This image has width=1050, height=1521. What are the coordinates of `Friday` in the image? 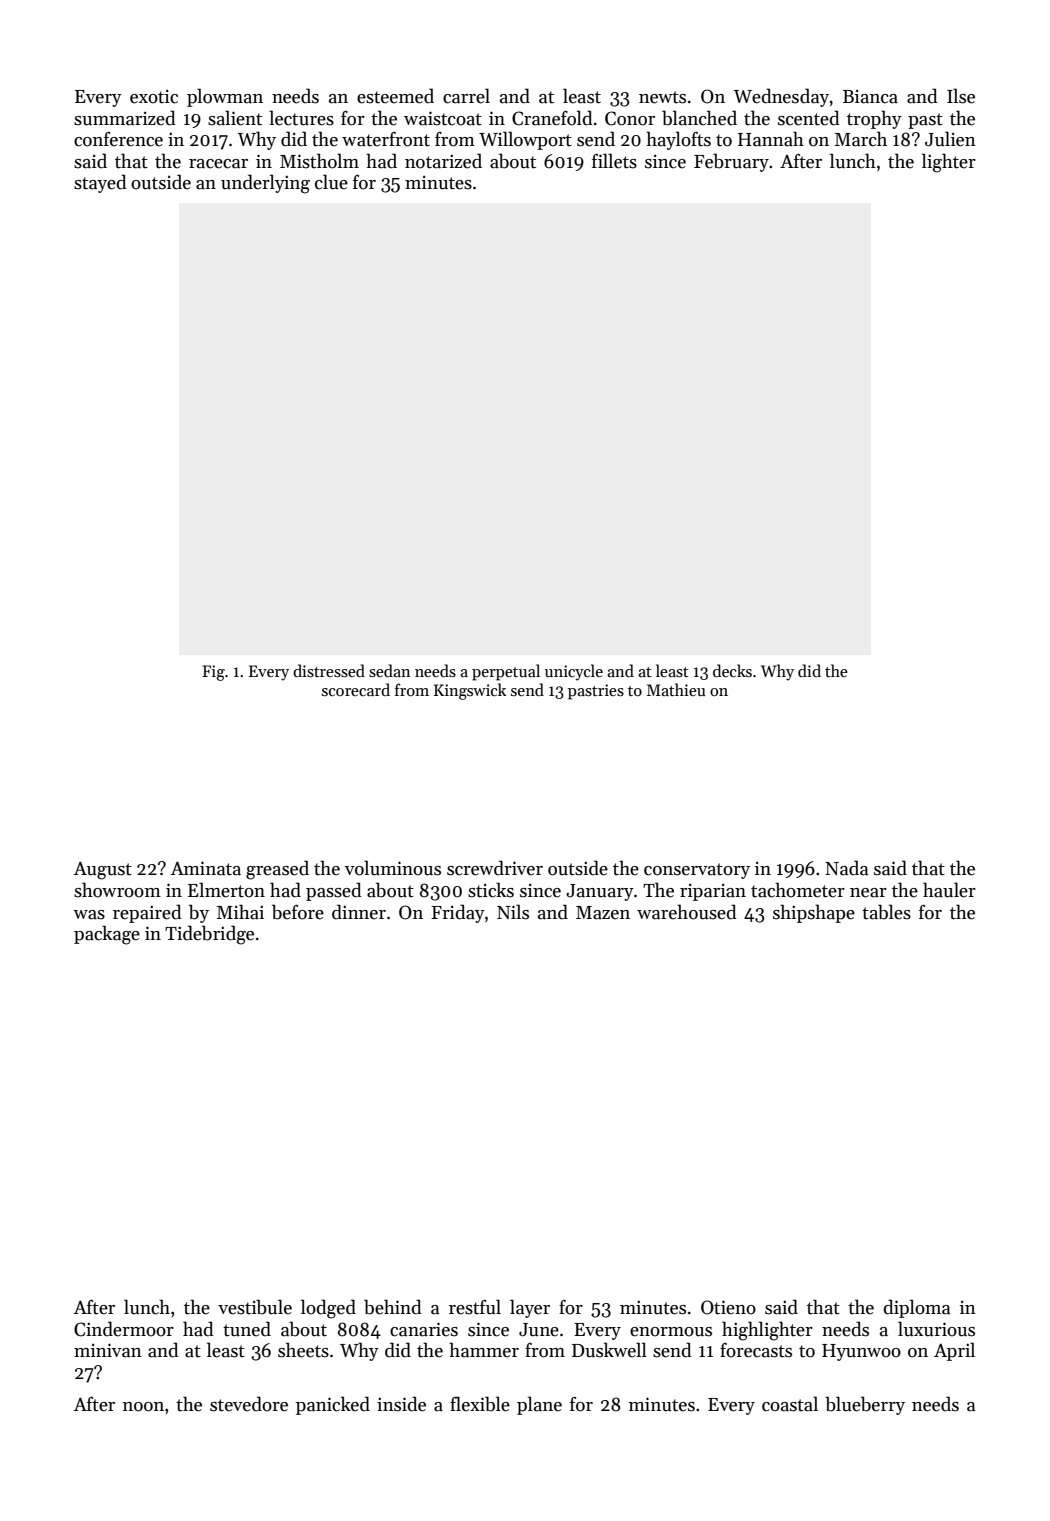 It's located at (458, 913).
